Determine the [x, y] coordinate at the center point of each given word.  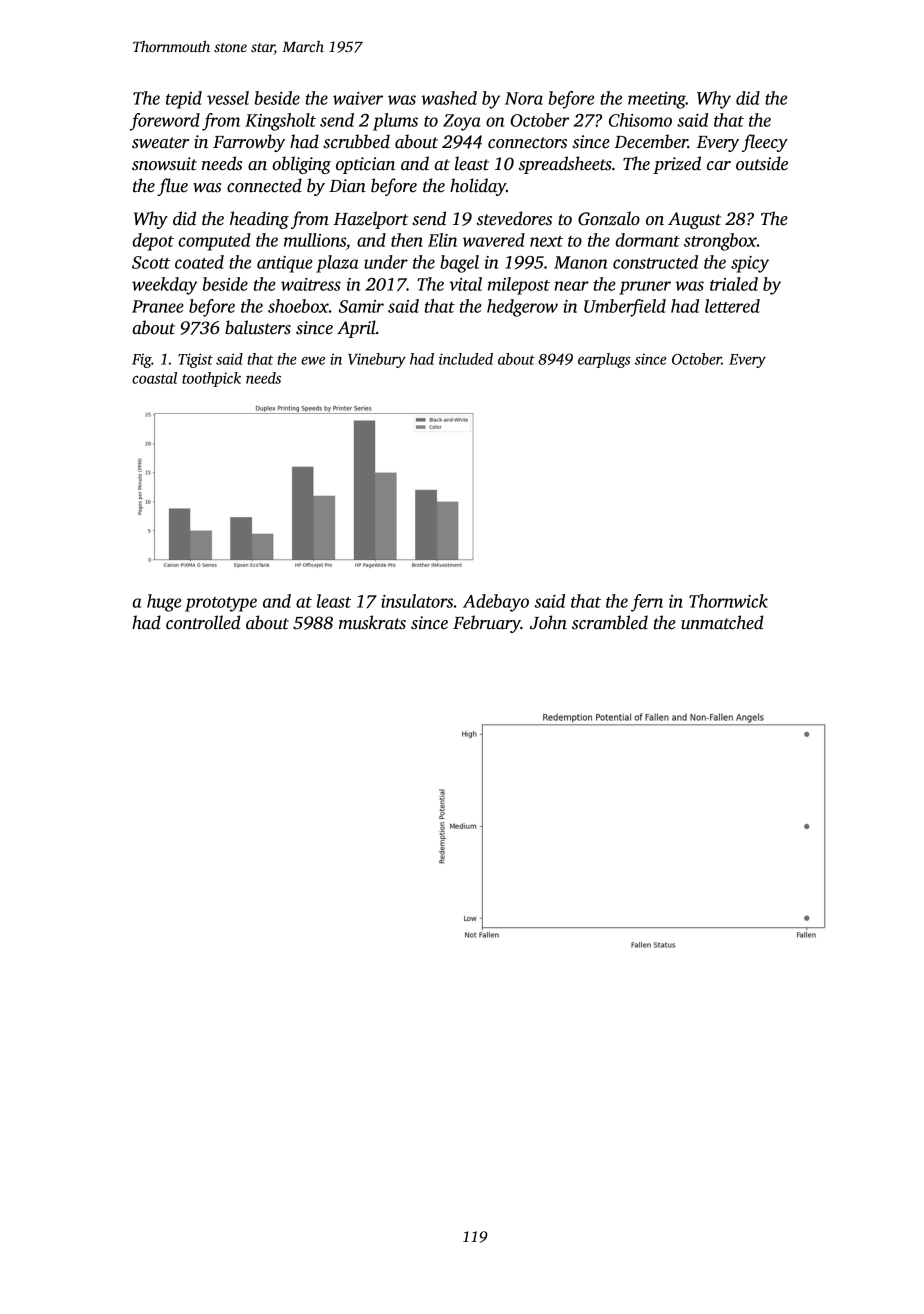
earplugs [604, 360]
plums [395, 122]
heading [259, 220]
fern [647, 603]
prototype [221, 604]
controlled [203, 622]
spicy [750, 264]
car [719, 166]
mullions [315, 240]
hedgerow [522, 308]
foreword [165, 122]
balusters [258, 327]
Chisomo [640, 120]
